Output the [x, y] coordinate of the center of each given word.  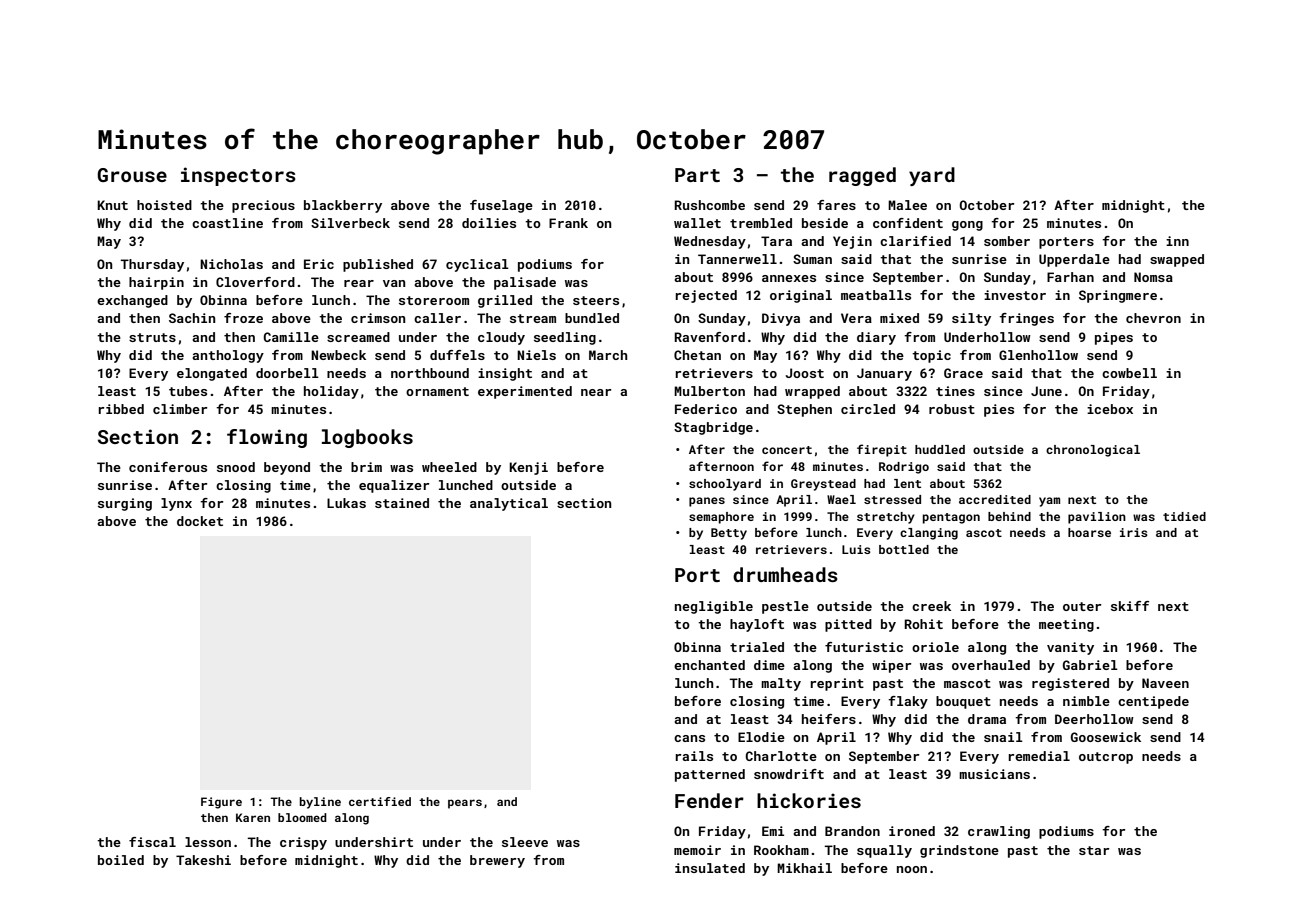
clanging [929, 534]
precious [263, 206]
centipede [1153, 702]
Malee [907, 205]
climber [180, 409]
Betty [729, 534]
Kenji [528, 468]
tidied [1184, 516]
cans [689, 738]
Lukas [346, 503]
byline [320, 803]
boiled [121, 860]
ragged [862, 176]
